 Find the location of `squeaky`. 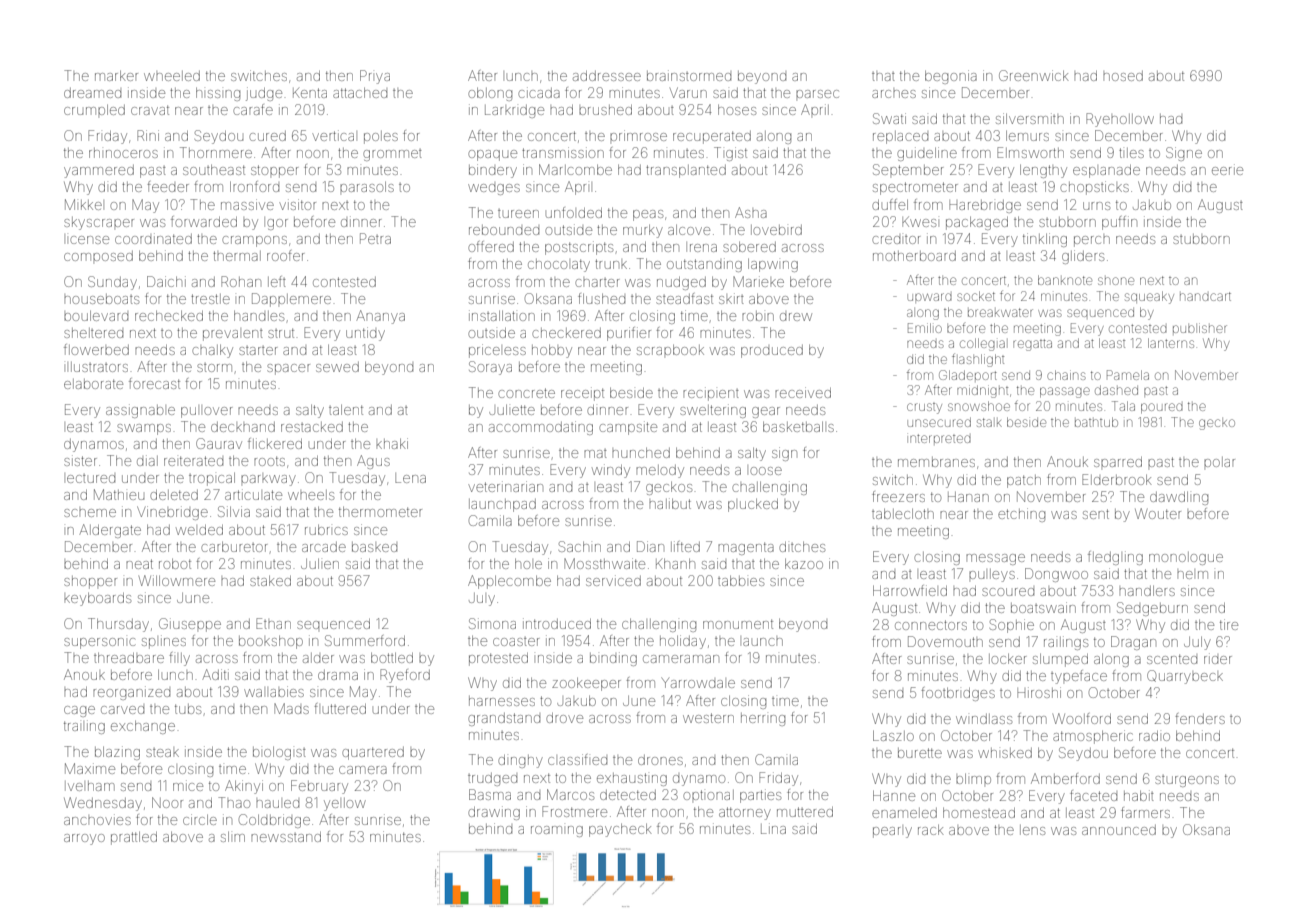

squeaky is located at coordinates (1149, 297).
